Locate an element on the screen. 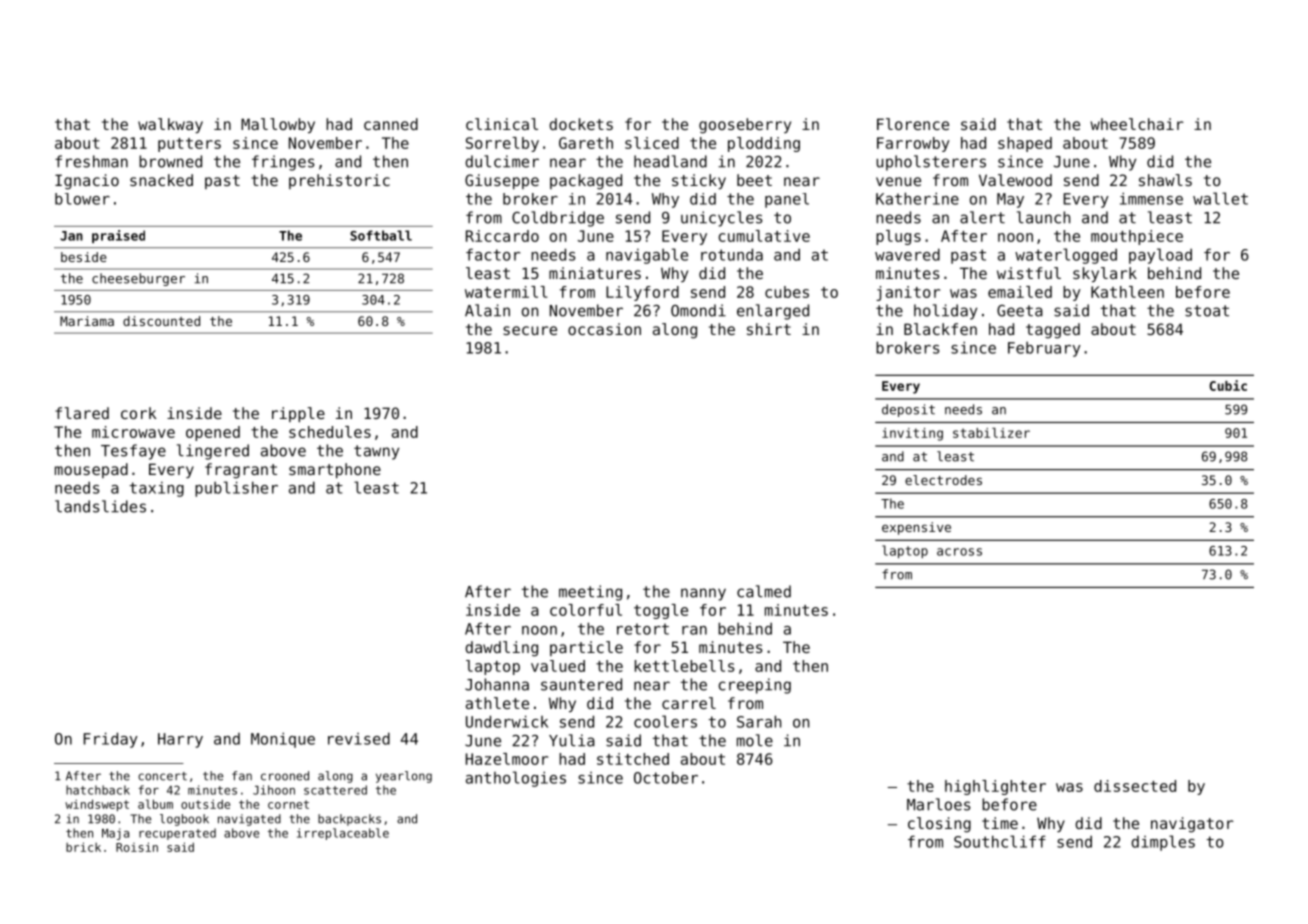  brick is located at coordinates (83, 847).
